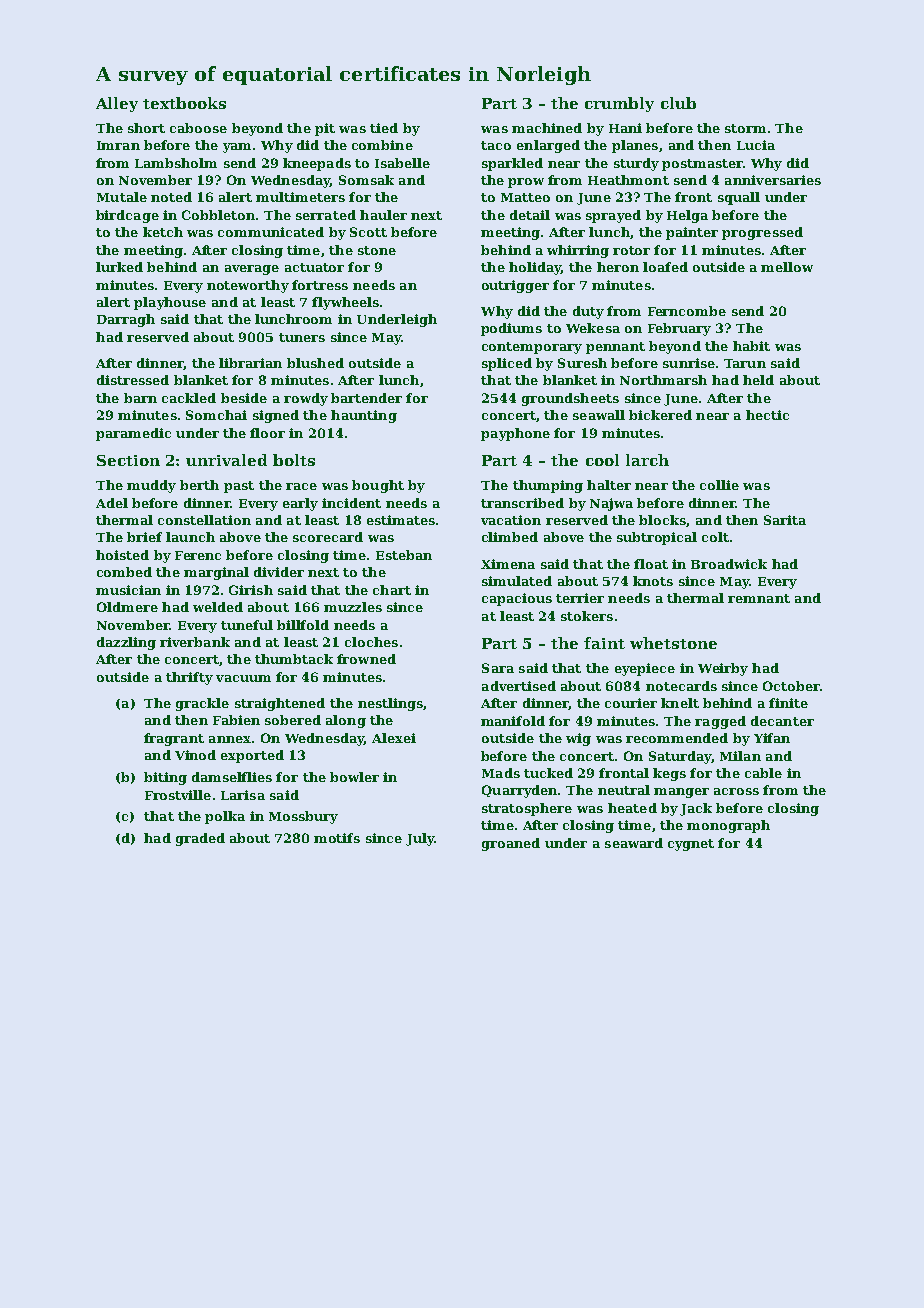  What do you see at coordinates (384, 128) in the screenshot?
I see `tied` at bounding box center [384, 128].
